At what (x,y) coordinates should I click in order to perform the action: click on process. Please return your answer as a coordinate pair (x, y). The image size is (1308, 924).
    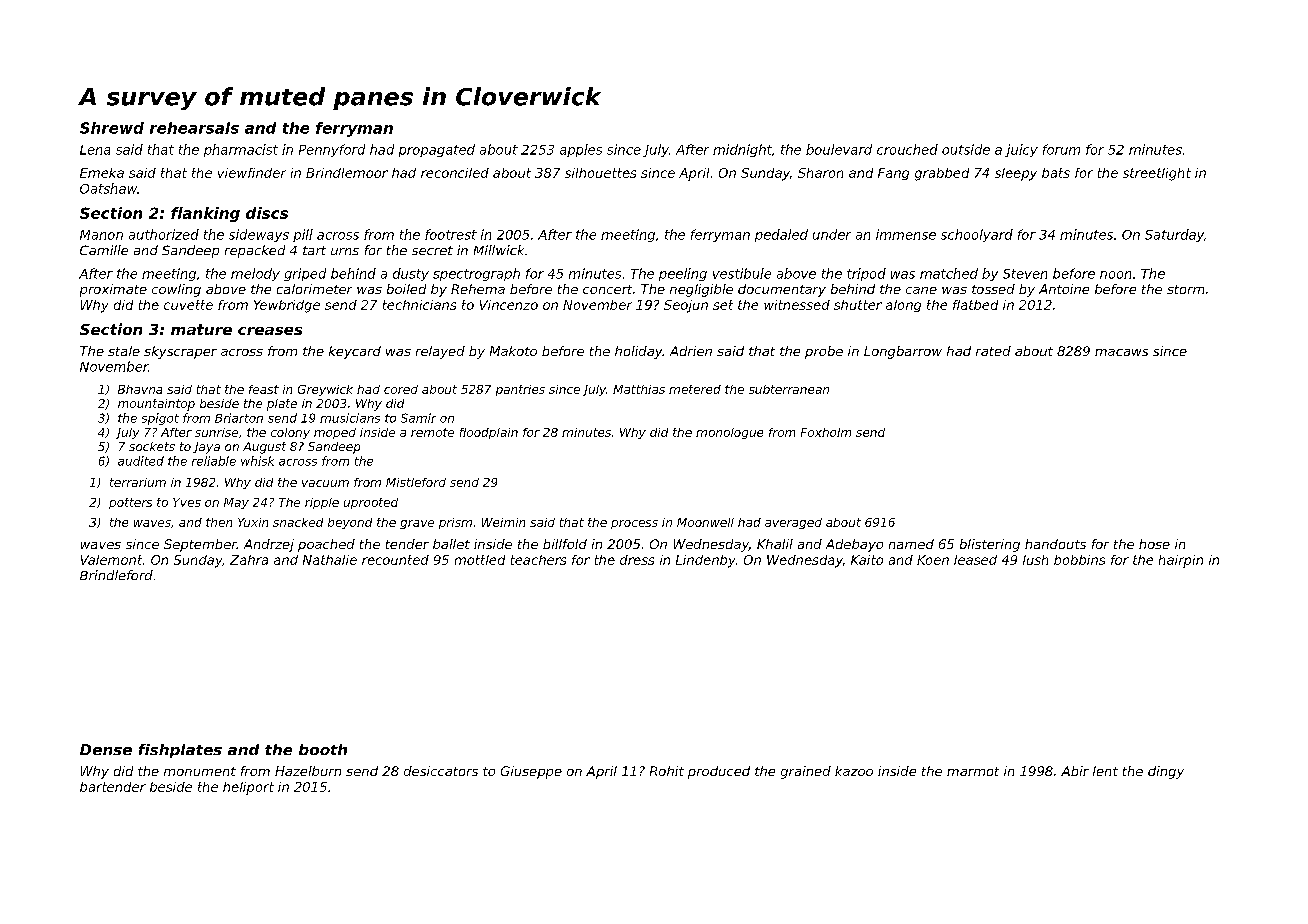
    Looking at the image, I should click on (634, 524).
